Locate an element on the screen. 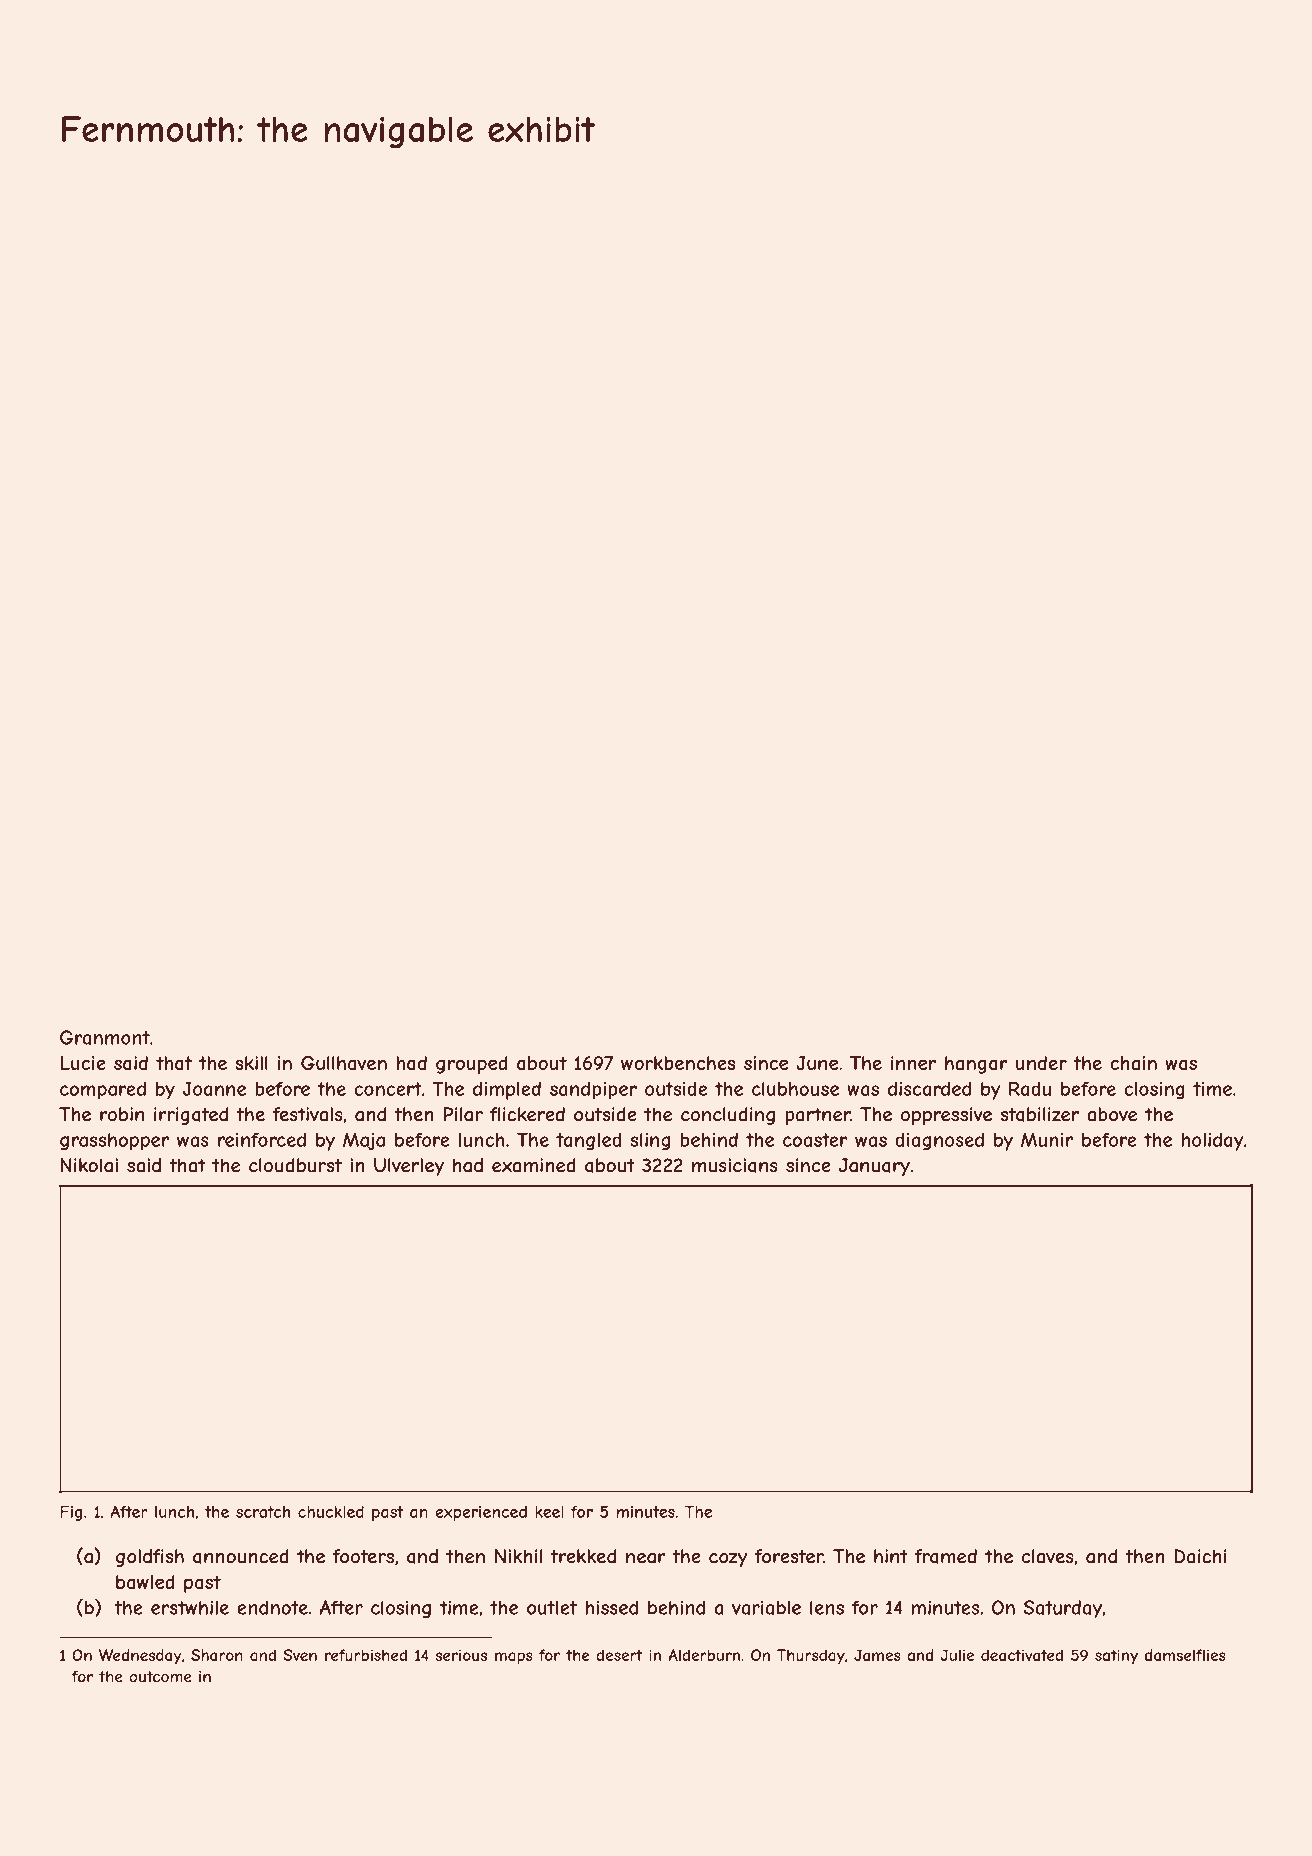  erstwhile is located at coordinates (190, 1607).
